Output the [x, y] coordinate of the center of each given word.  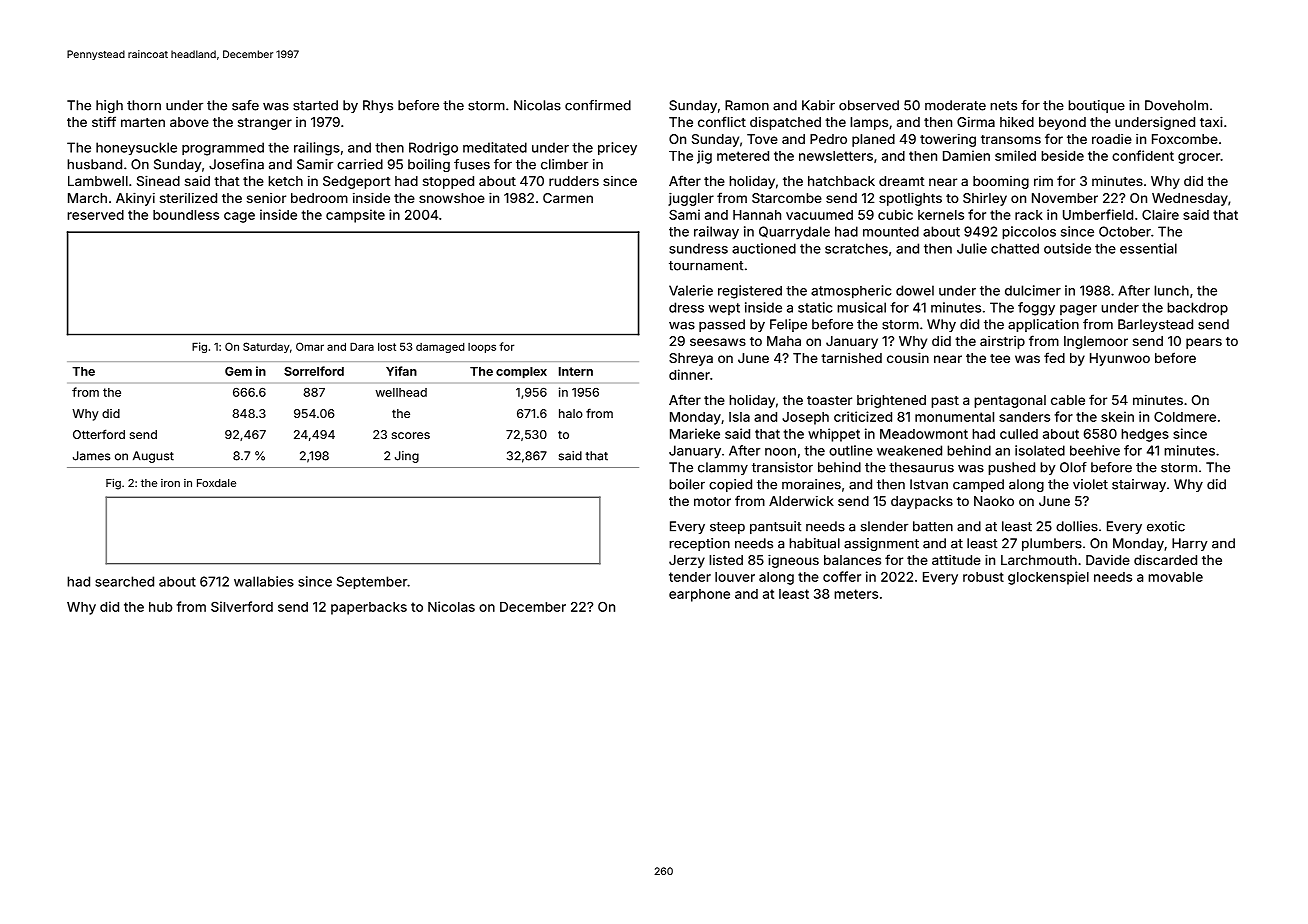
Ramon [747, 105]
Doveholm [1176, 105]
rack [1029, 215]
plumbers [1052, 544]
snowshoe [452, 198]
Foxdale [216, 483]
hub [160, 607]
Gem [238, 371]
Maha [784, 341]
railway [716, 233]
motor [712, 501]
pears [1204, 343]
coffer [842, 576]
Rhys [378, 106]
